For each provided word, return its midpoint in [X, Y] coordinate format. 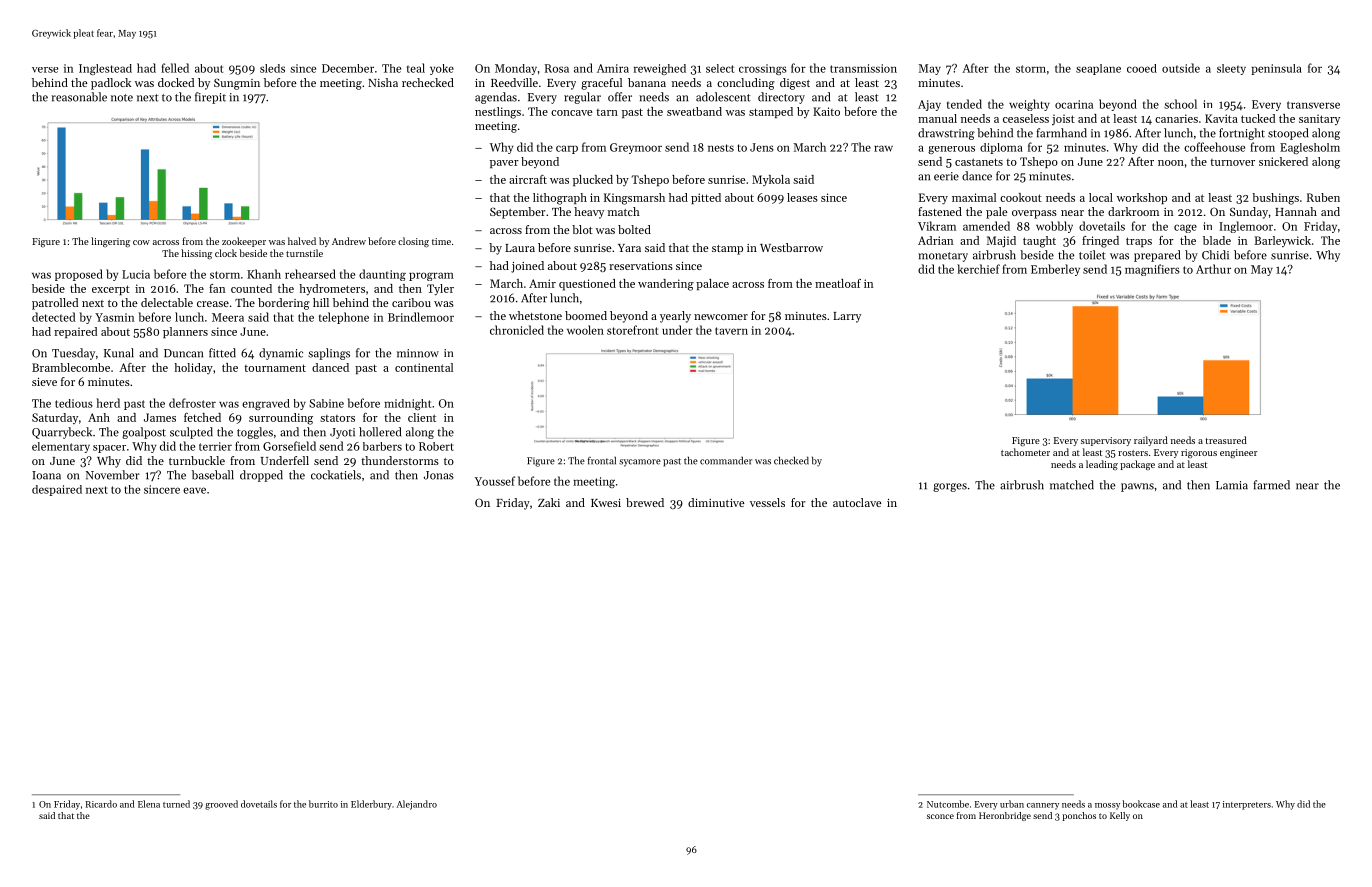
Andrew [349, 241]
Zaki [549, 502]
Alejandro [417, 805]
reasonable [79, 97]
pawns [1137, 487]
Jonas [439, 475]
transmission [863, 68]
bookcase [1141, 804]
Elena [149, 804]
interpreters [1247, 805]
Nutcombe [948, 804]
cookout [1021, 197]
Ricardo [101, 804]
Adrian [935, 240]
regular [582, 98]
